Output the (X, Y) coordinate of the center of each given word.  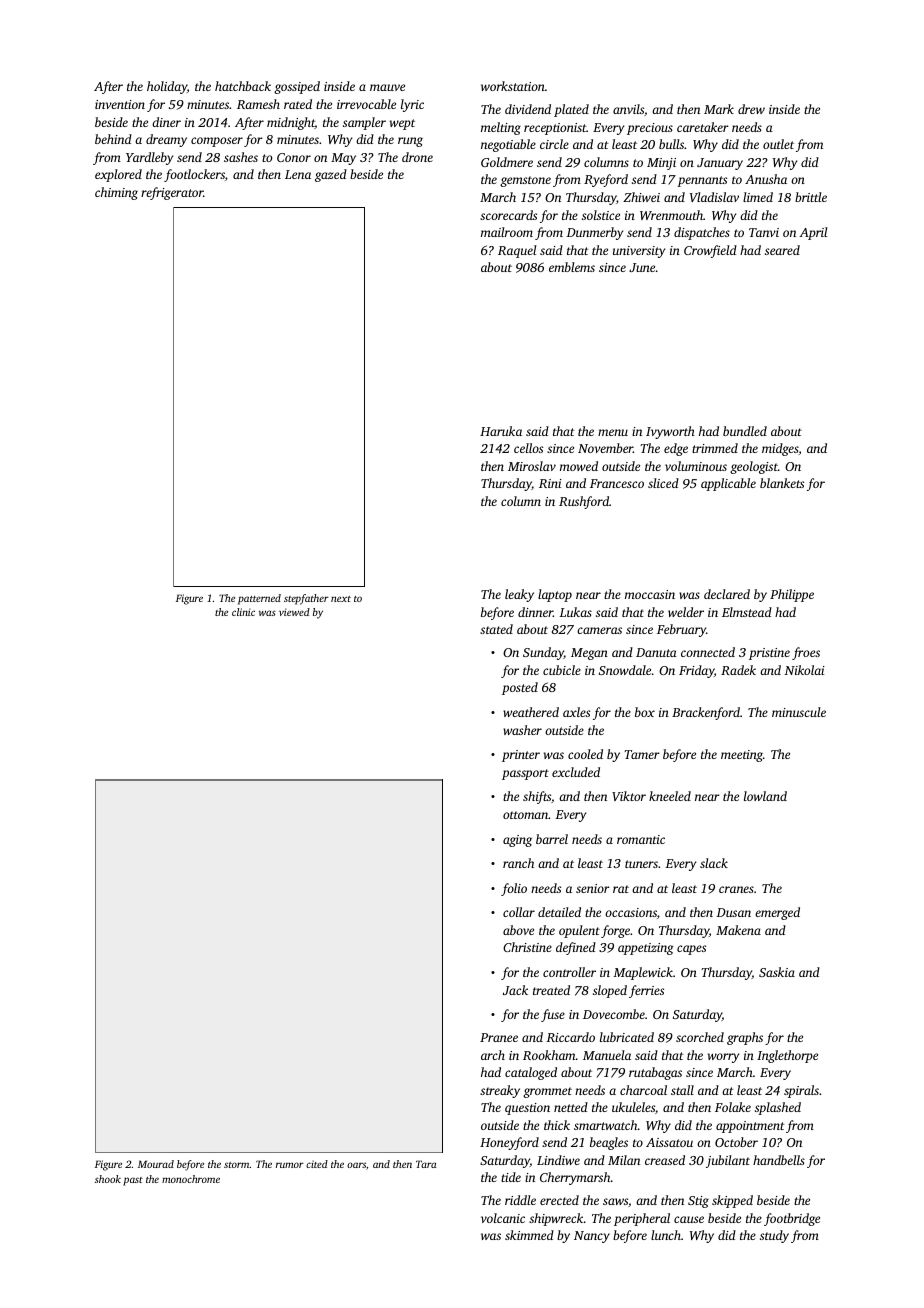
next (341, 599)
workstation (513, 86)
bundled (745, 431)
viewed (294, 612)
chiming (116, 193)
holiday (167, 87)
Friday (696, 671)
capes (691, 950)
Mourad (156, 1164)
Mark (719, 109)
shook (108, 1179)
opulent (579, 931)
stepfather (306, 599)
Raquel (517, 251)
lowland (765, 796)
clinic (243, 612)
